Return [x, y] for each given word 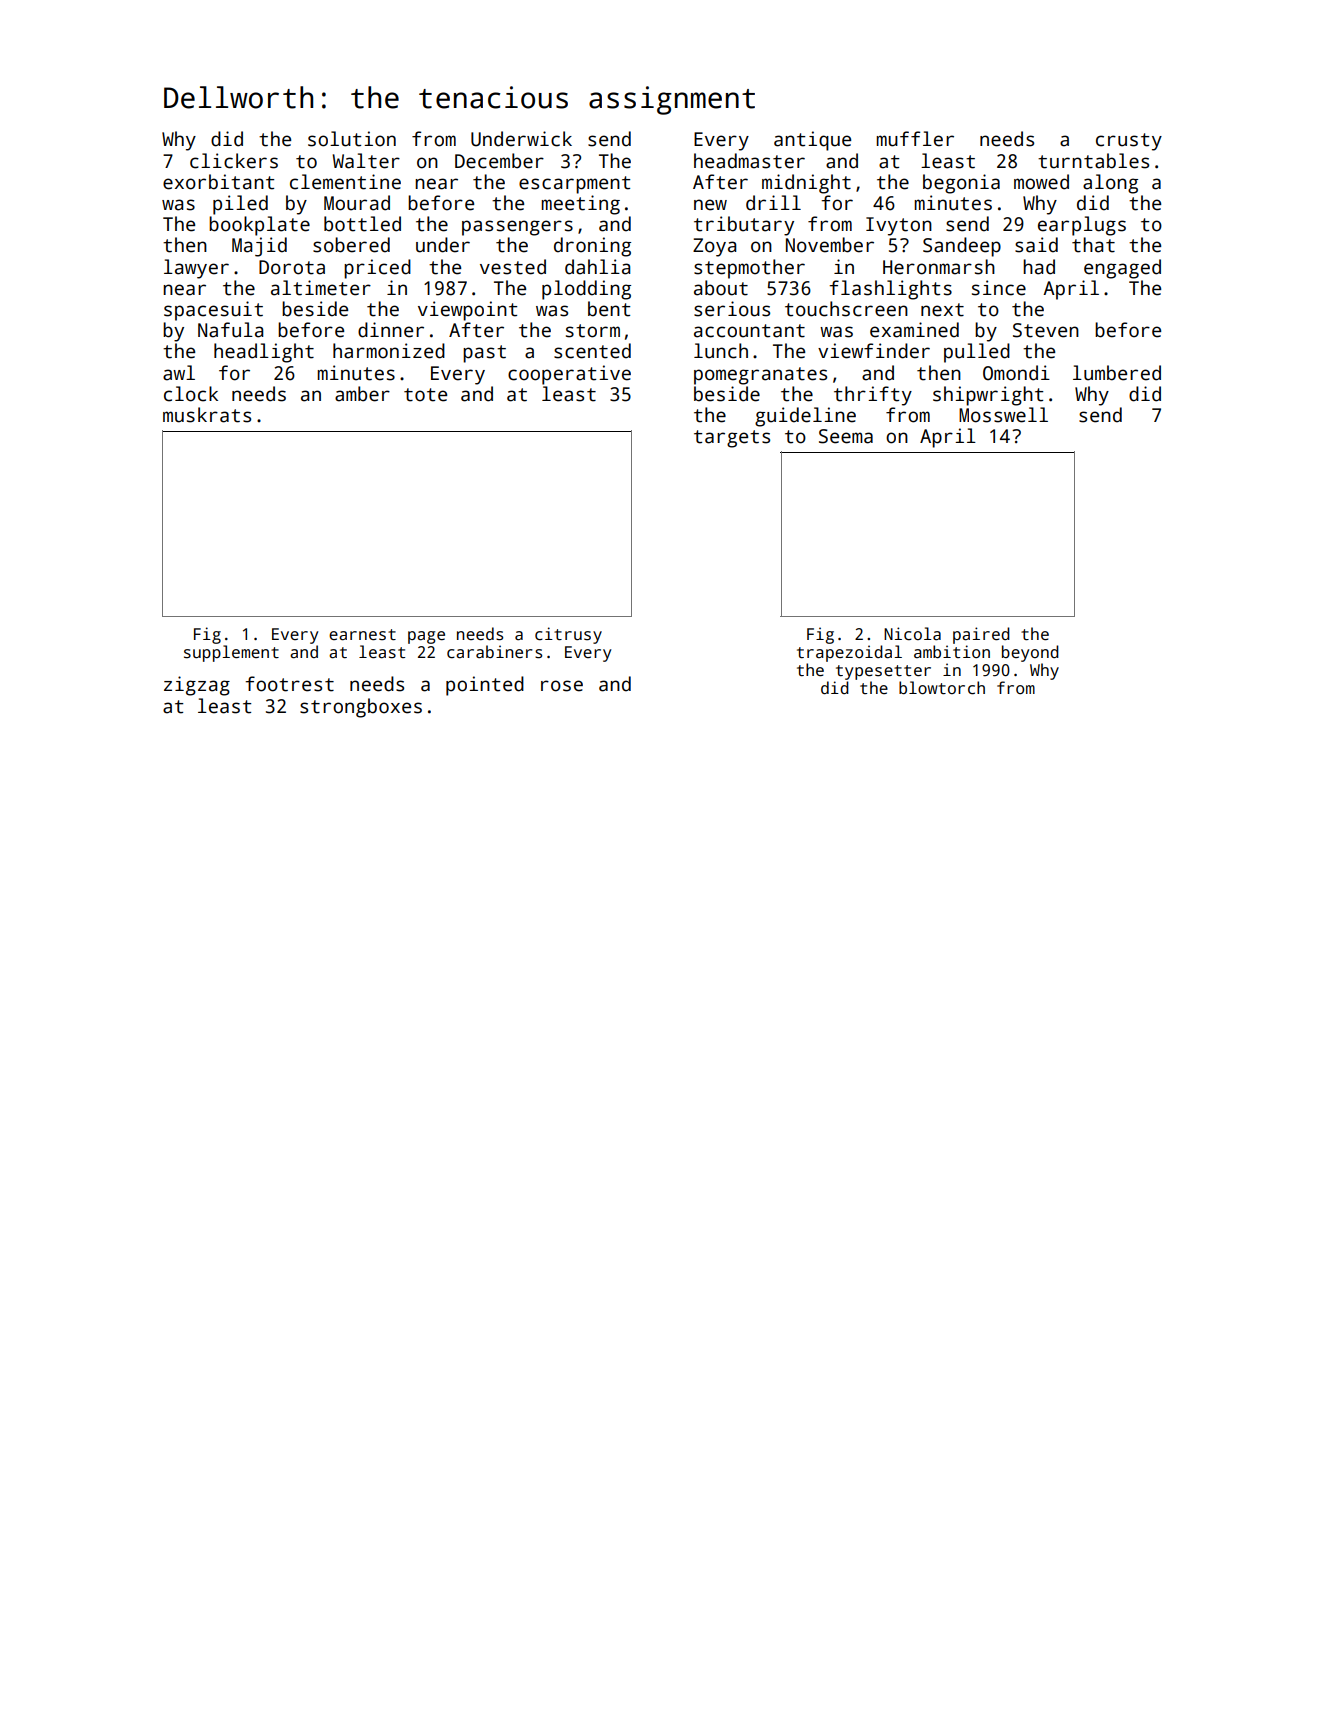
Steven [1046, 330]
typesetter [883, 672]
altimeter [321, 288]
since [999, 288]
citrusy [568, 635]
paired [981, 635]
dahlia [597, 267]
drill [773, 203]
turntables [1093, 161]
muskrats [207, 415]
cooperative [569, 375]
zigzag [197, 686]
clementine [345, 182]
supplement [231, 653]
